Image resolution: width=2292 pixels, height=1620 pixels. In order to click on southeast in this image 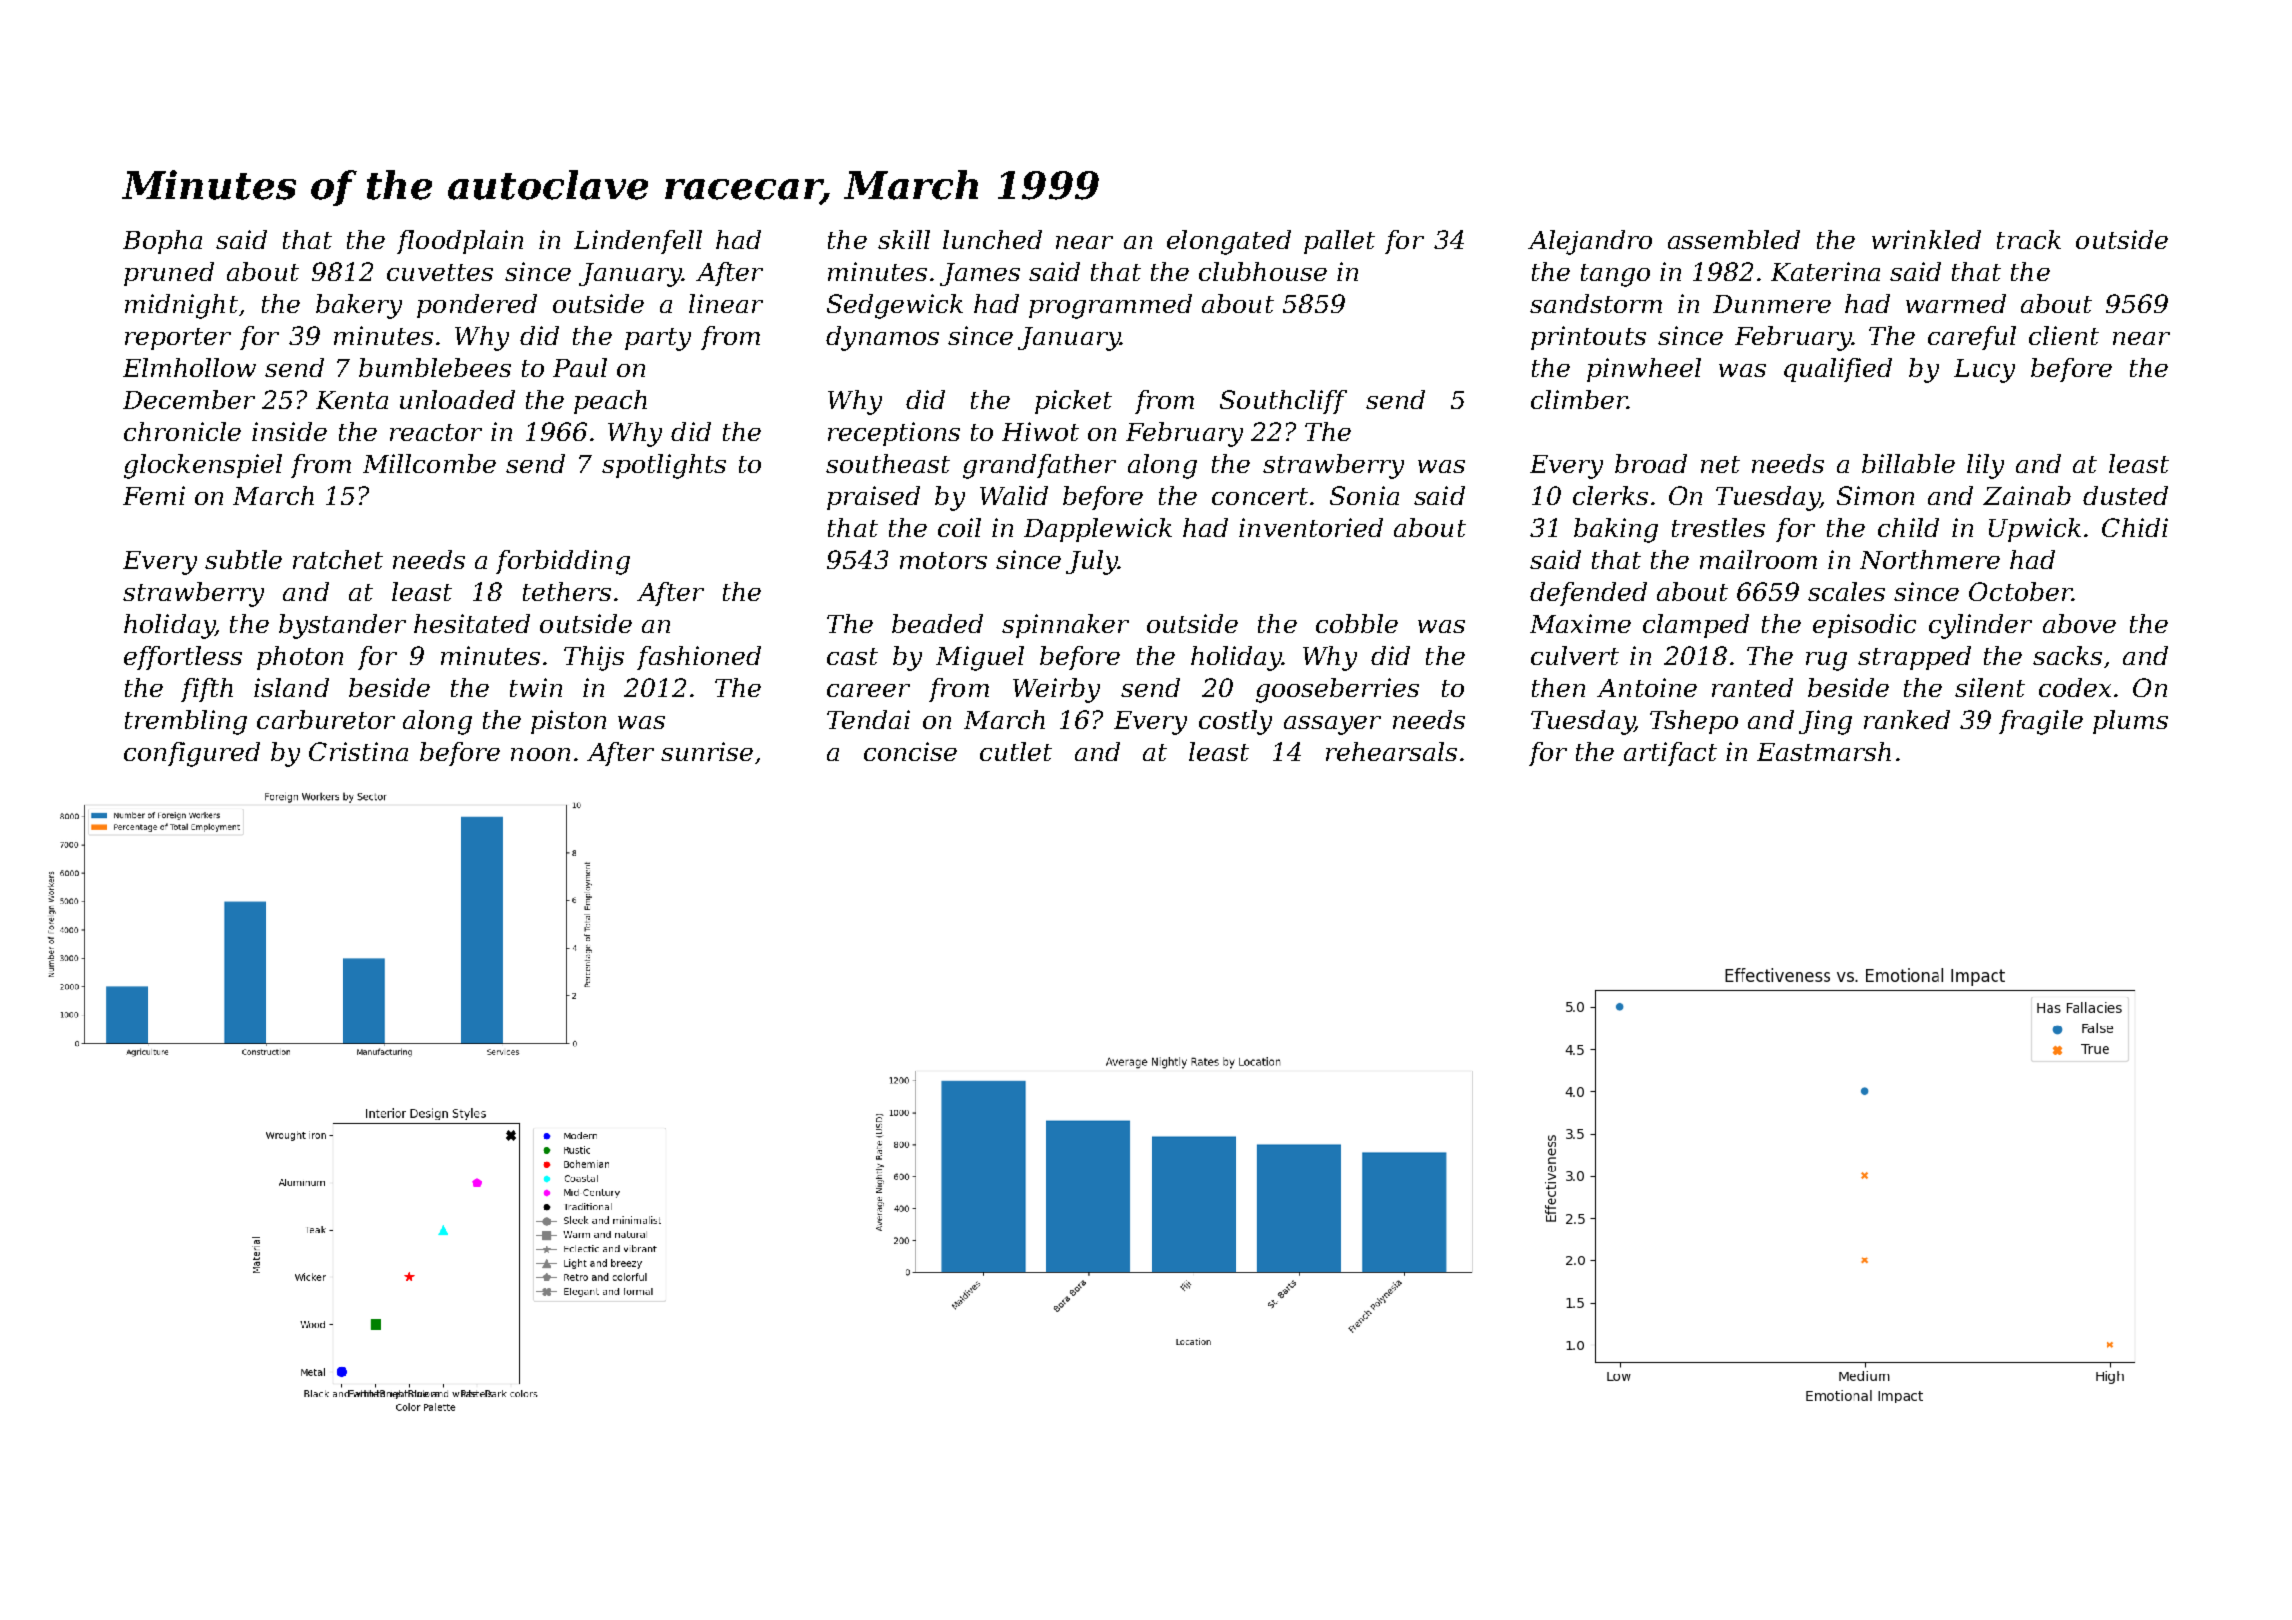, I will do `click(888, 463)`.
